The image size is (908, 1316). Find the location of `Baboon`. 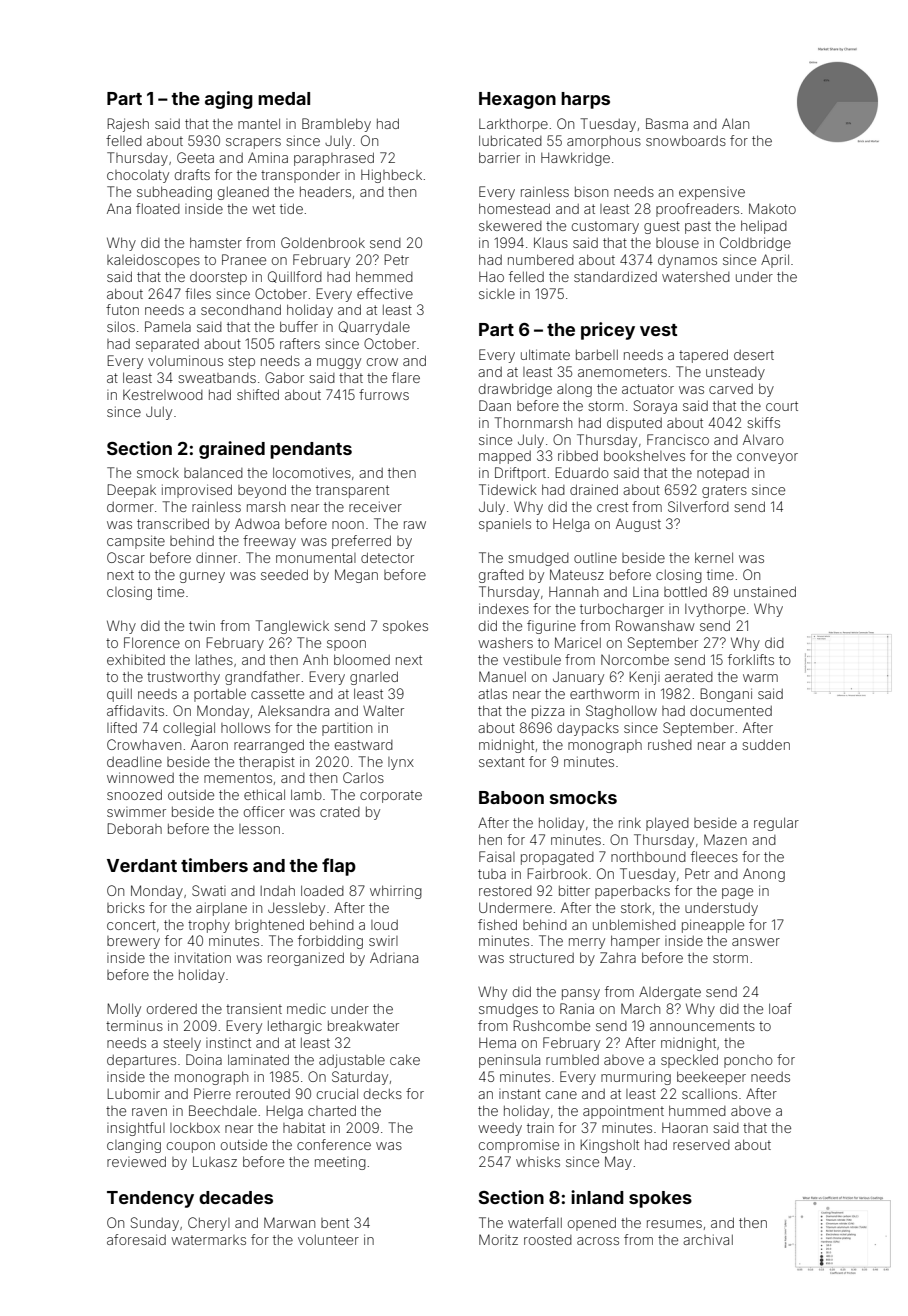

Baboon is located at coordinates (511, 797).
